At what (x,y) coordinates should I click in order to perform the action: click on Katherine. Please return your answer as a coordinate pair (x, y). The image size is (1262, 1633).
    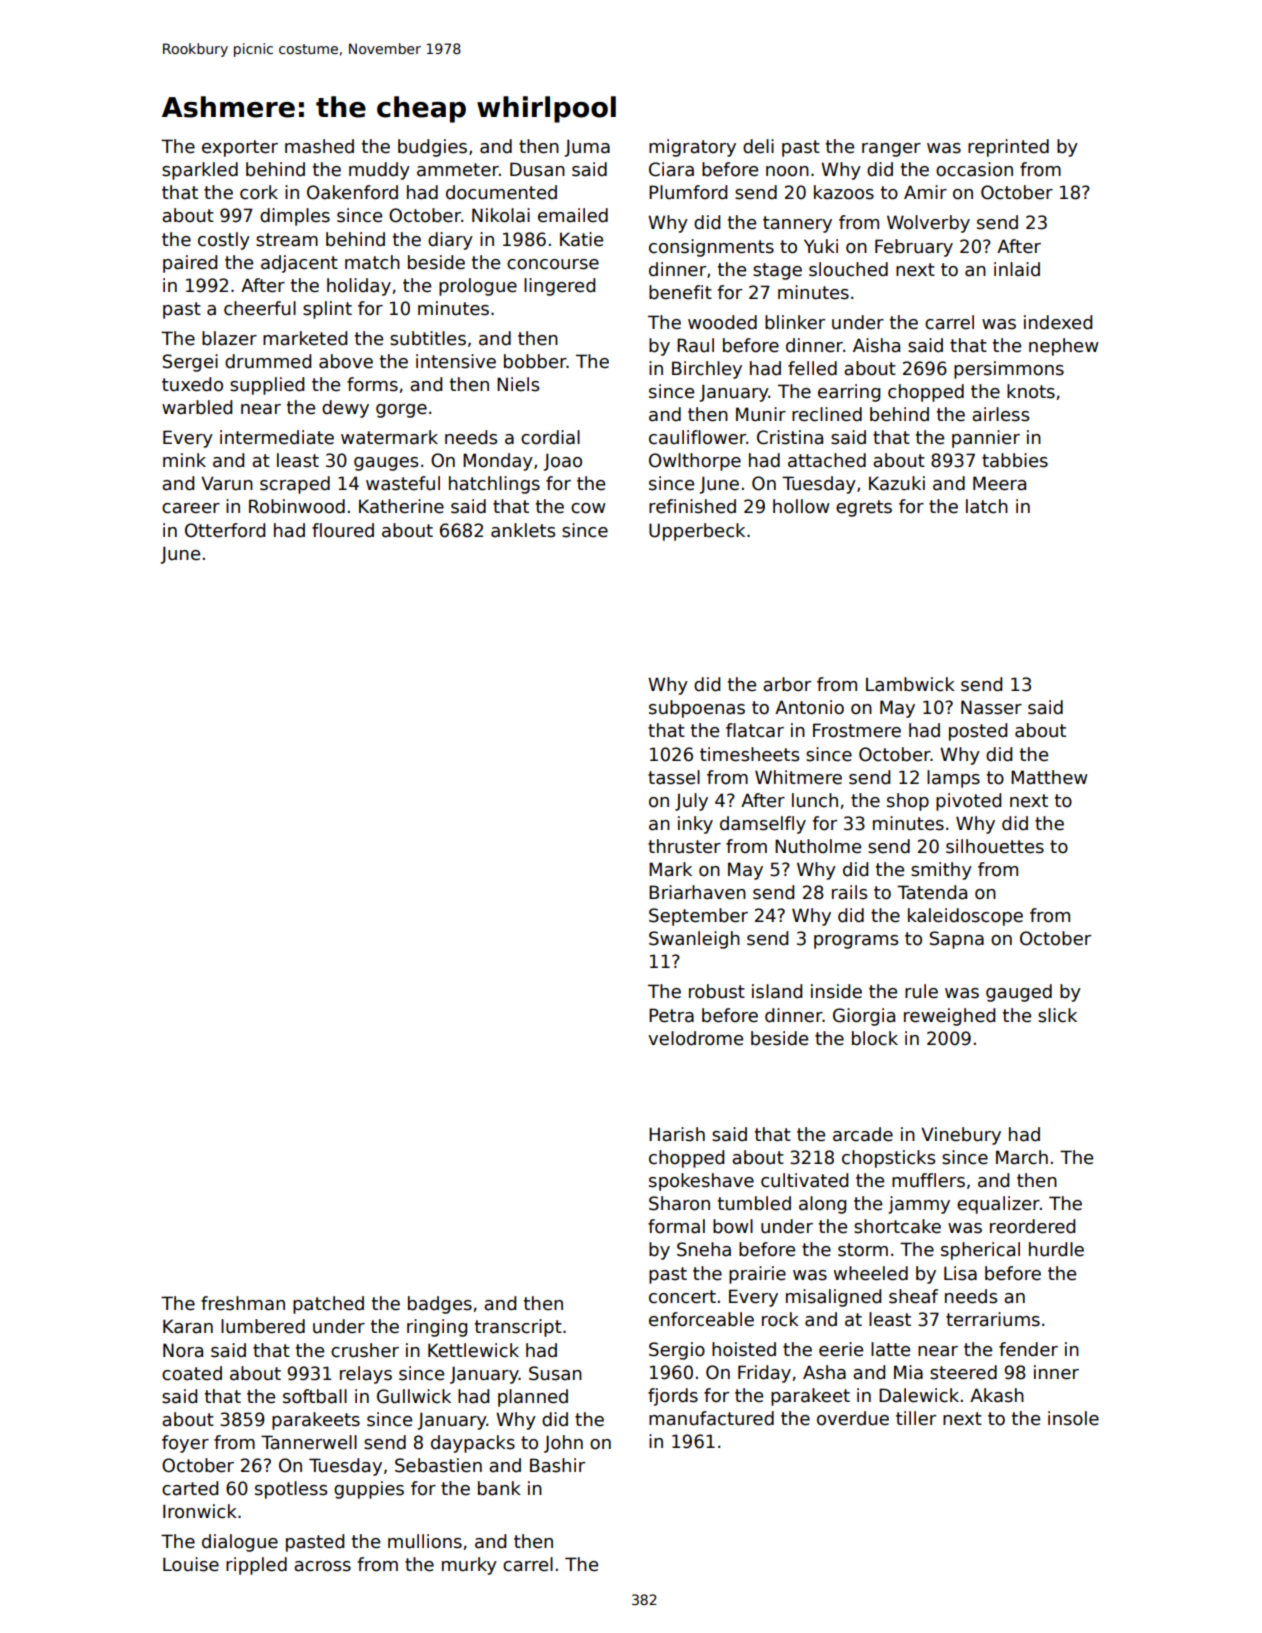
    Looking at the image, I should click on (401, 506).
